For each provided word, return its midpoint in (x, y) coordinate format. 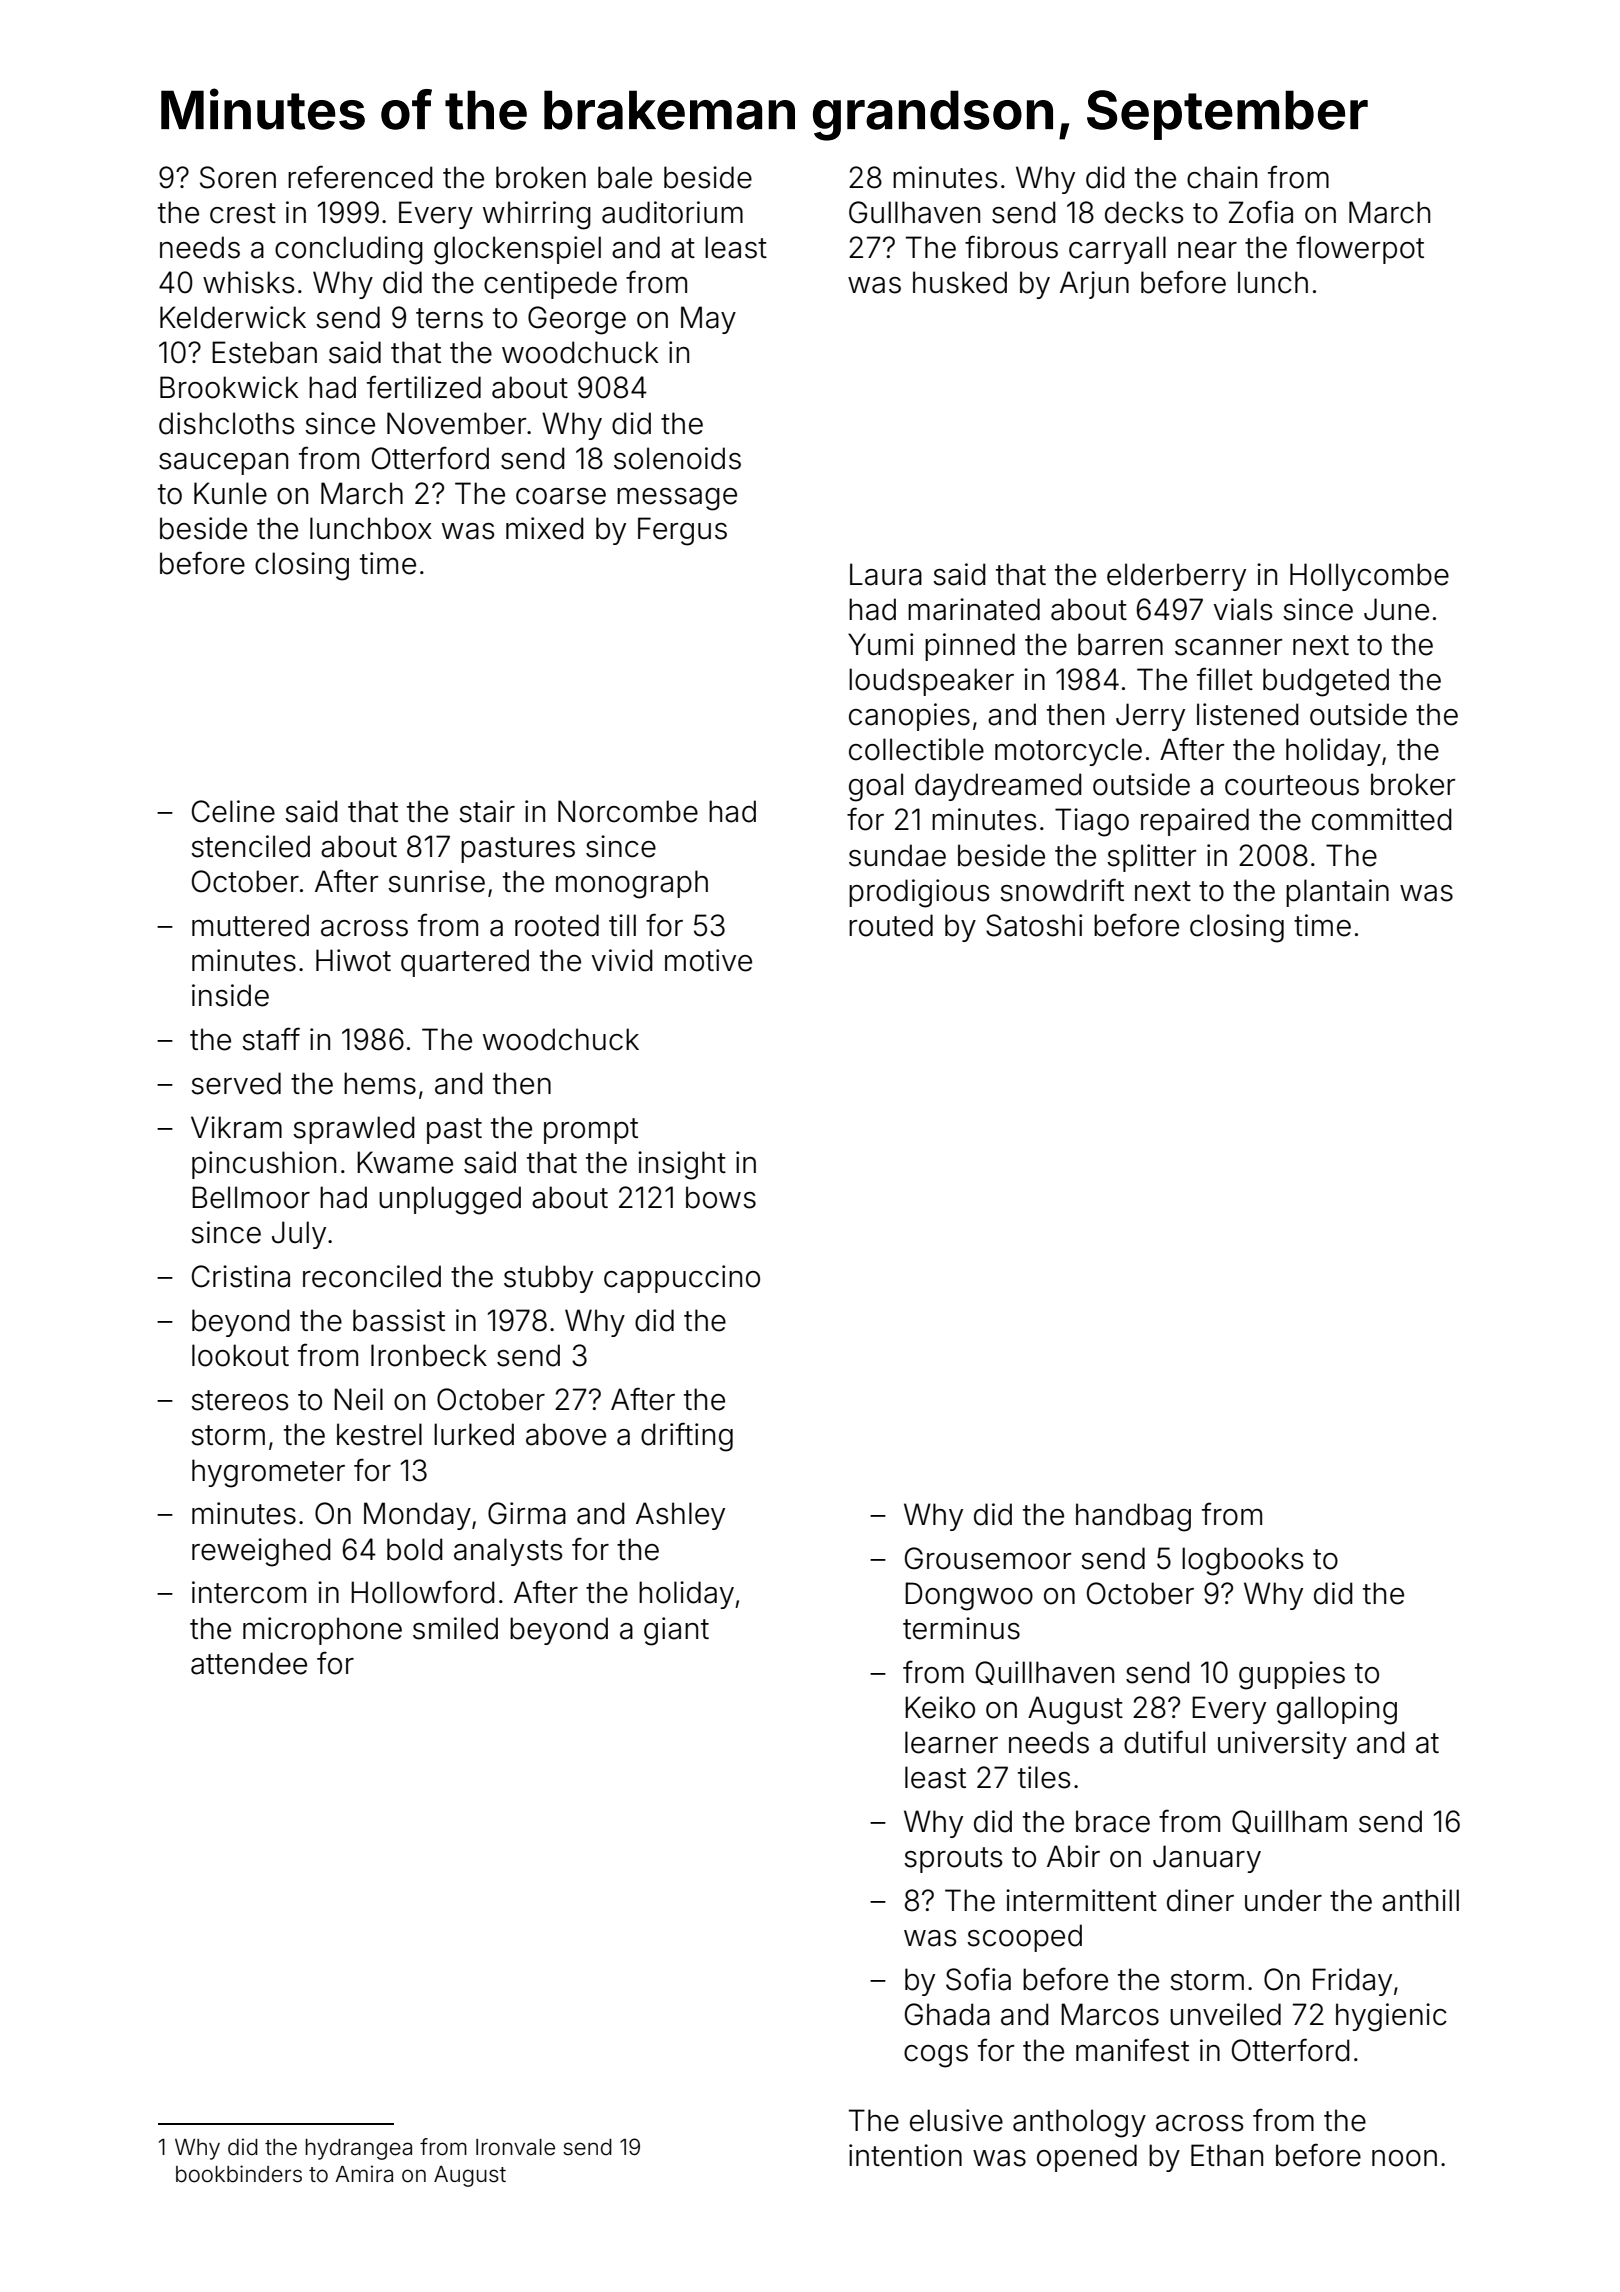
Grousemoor (988, 1558)
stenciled (250, 846)
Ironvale (515, 2147)
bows (721, 1197)
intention (905, 2155)
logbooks (1242, 1561)
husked (960, 282)
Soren (238, 177)
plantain (1337, 893)
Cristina (241, 1276)
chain (1222, 177)
